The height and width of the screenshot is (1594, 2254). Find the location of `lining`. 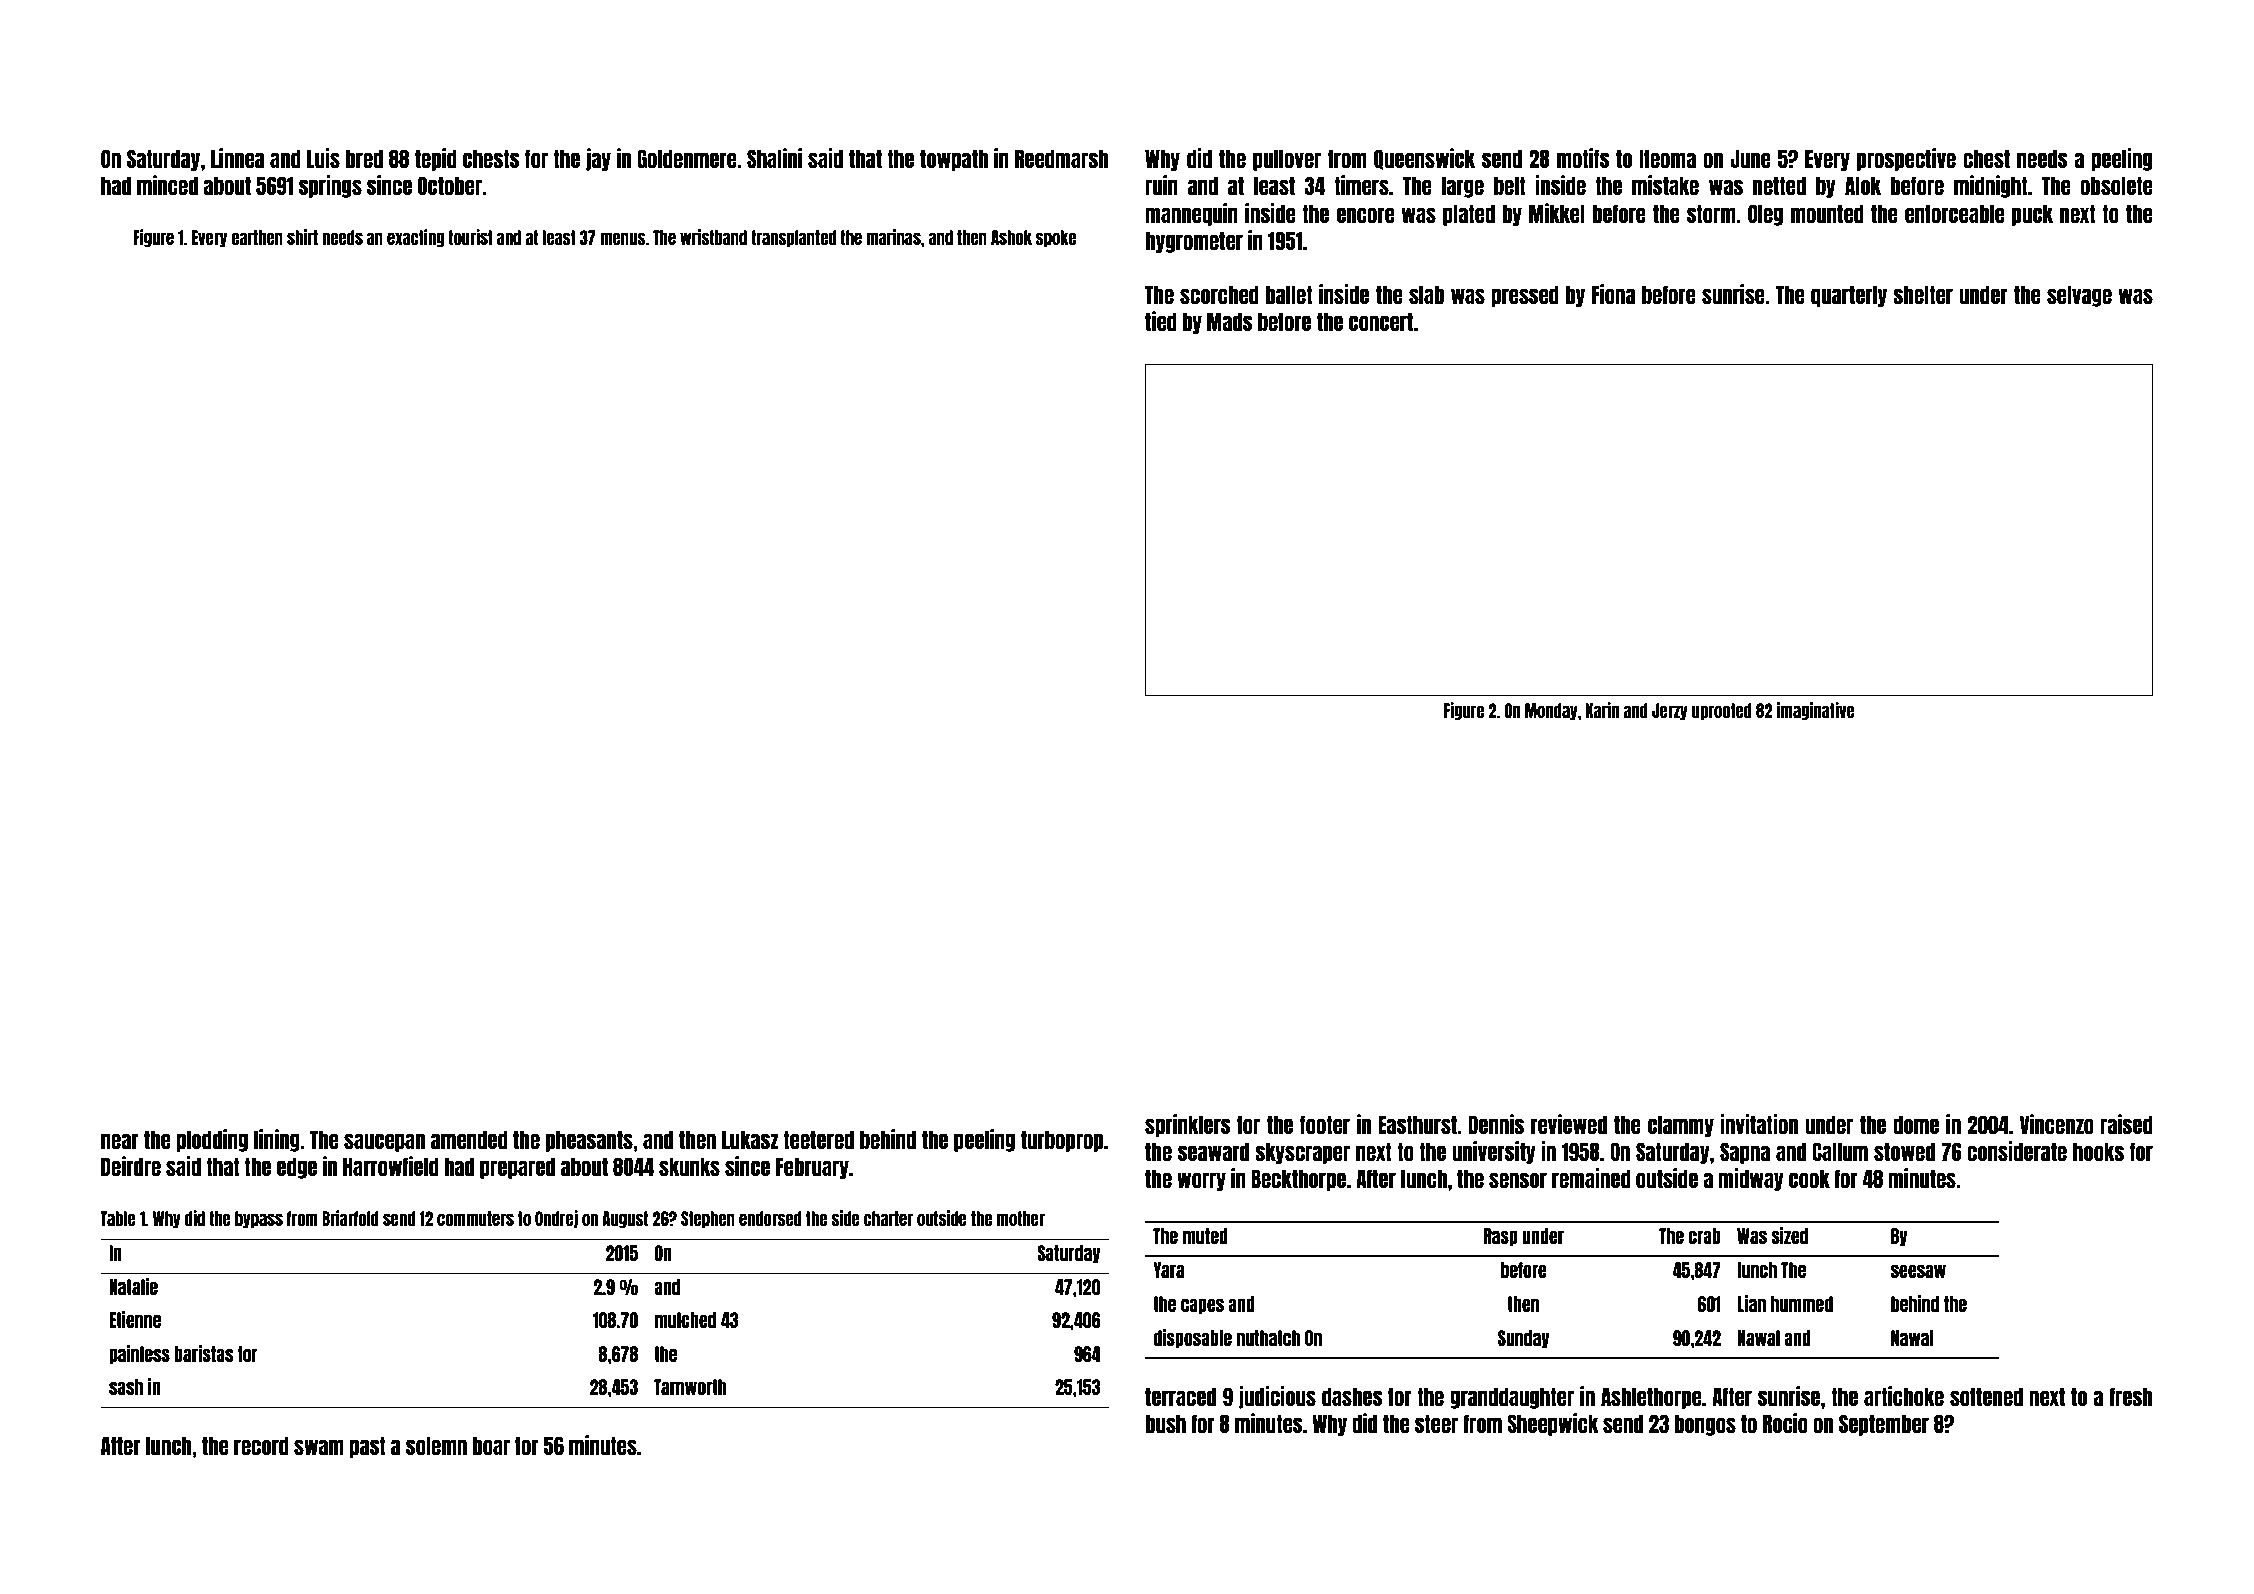

lining is located at coordinates (277, 1140).
